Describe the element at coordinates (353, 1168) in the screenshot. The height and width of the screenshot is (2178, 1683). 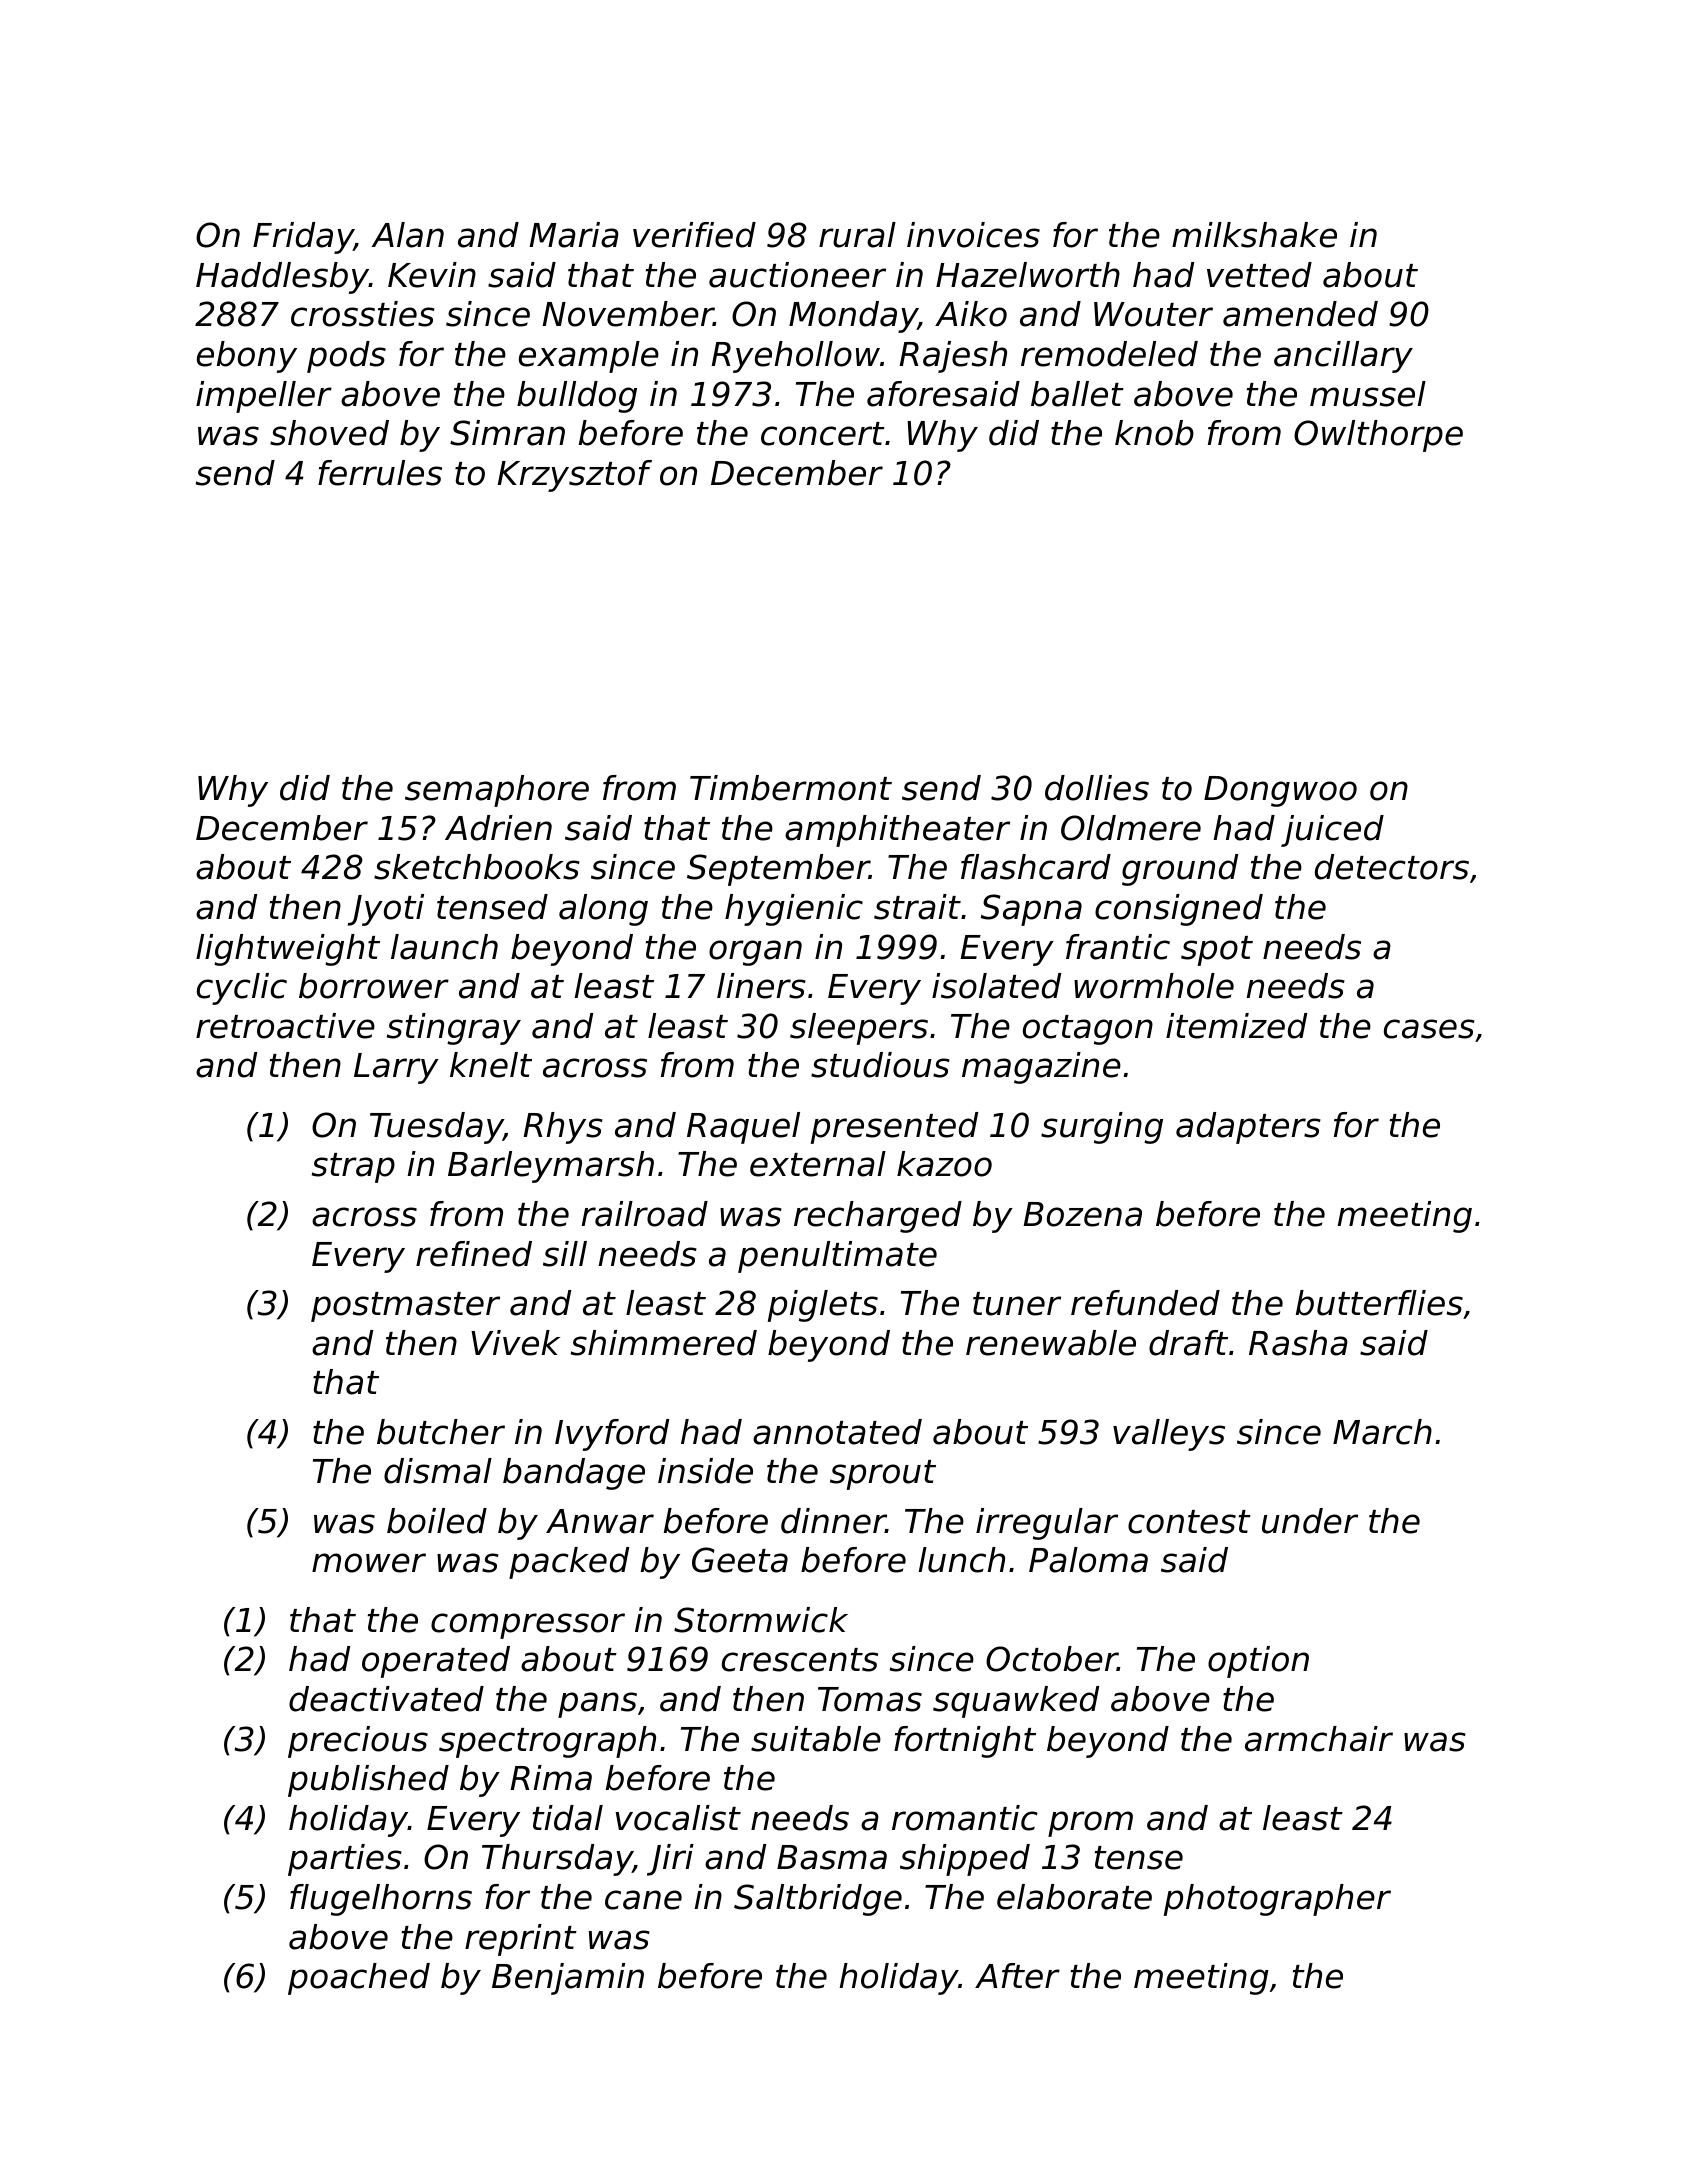
I see `strap` at that location.
